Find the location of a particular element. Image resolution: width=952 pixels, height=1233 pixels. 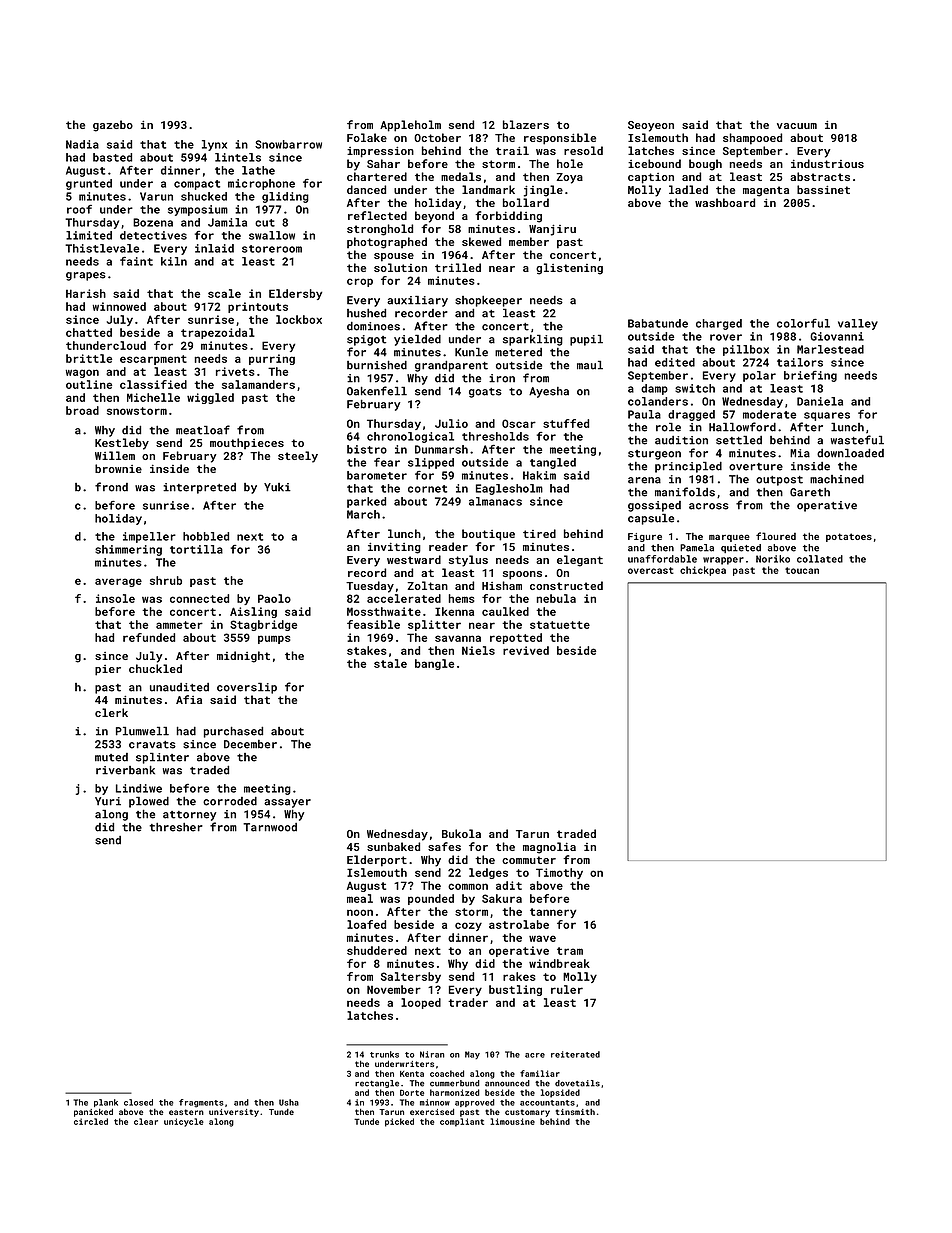

circled is located at coordinates (91, 1121).
